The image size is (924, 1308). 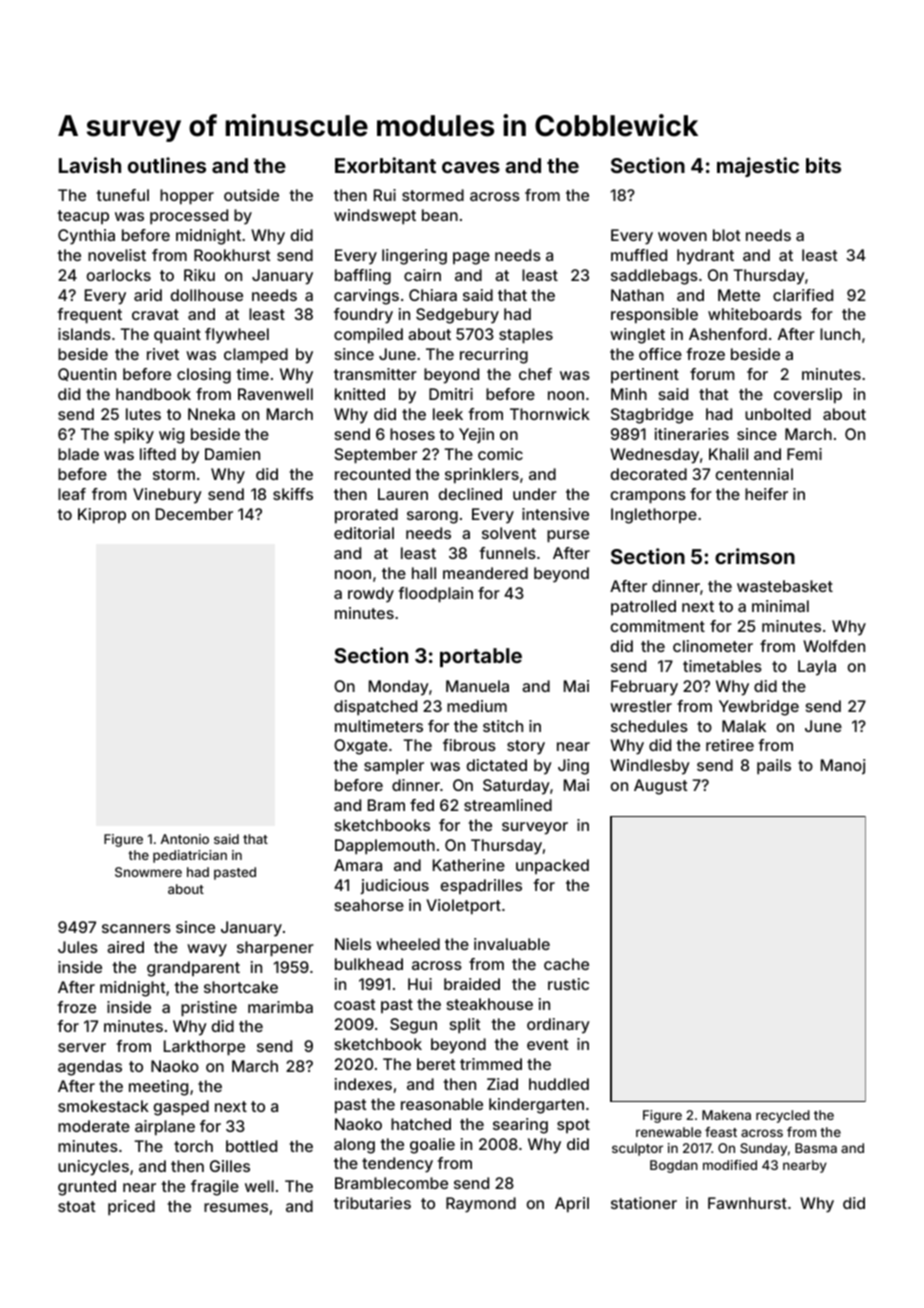 I want to click on tuneful, so click(x=123, y=195).
